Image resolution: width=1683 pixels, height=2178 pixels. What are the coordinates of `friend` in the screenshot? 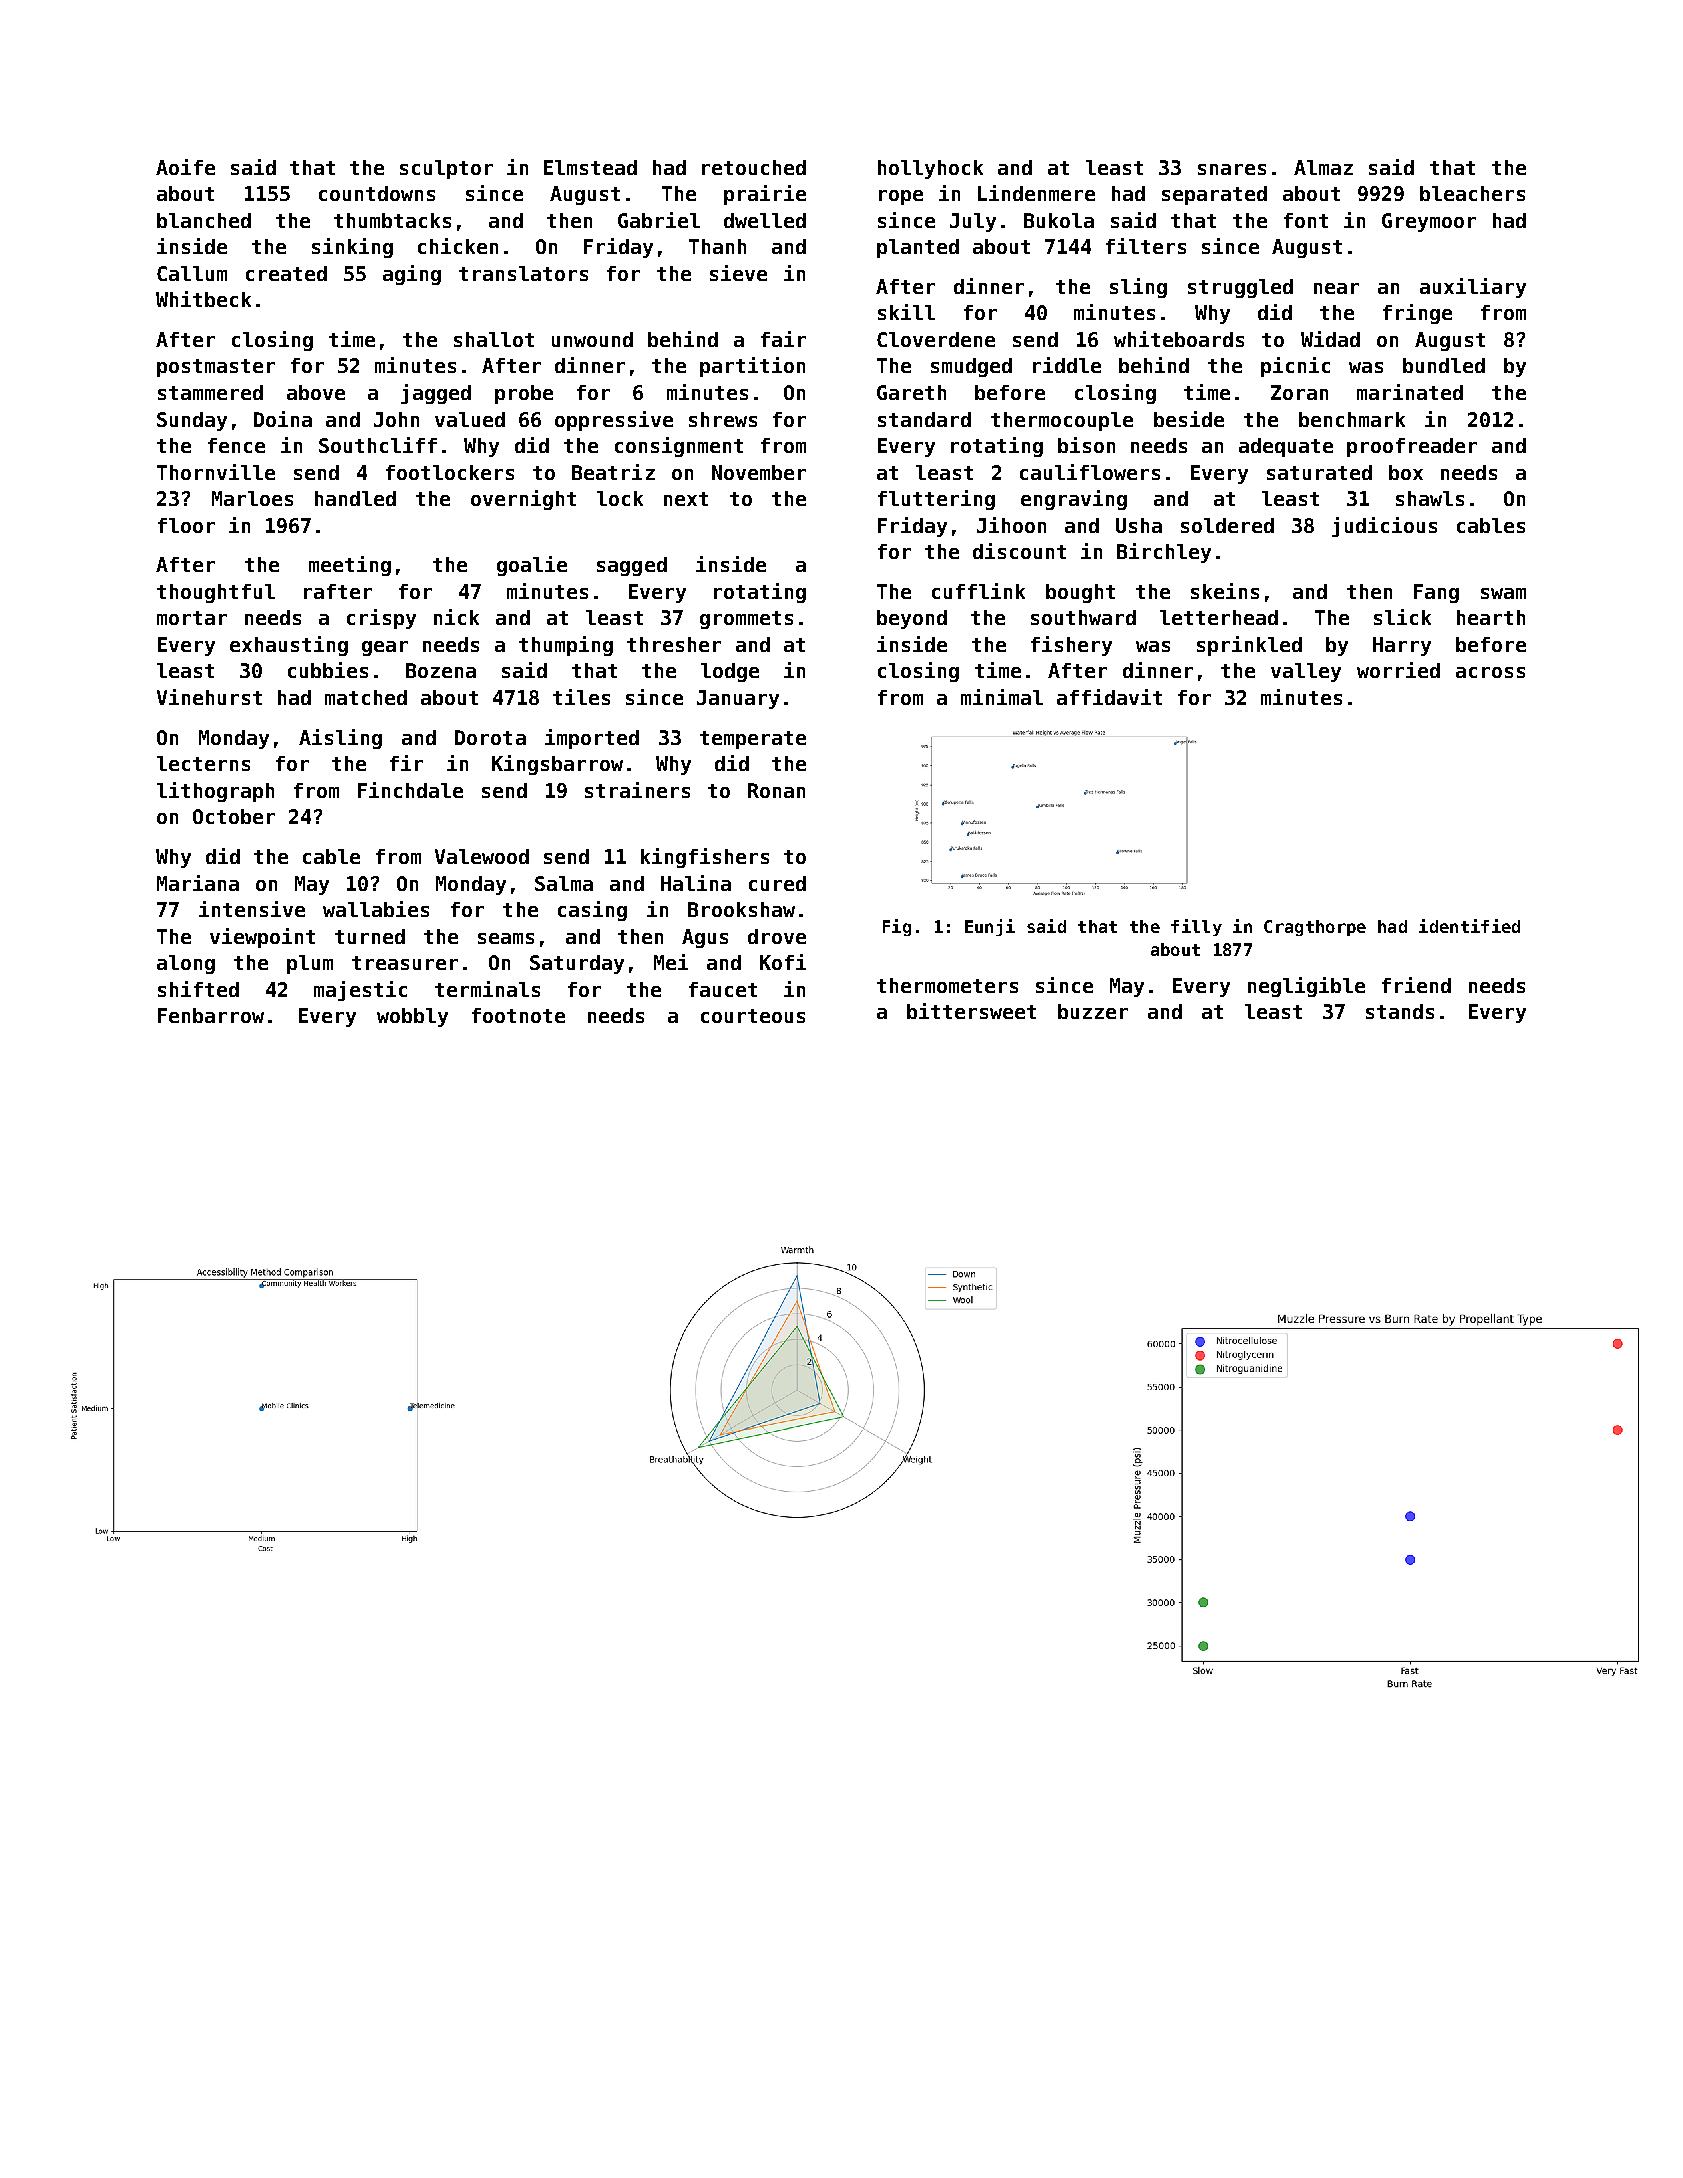 It's located at (1416, 985).
